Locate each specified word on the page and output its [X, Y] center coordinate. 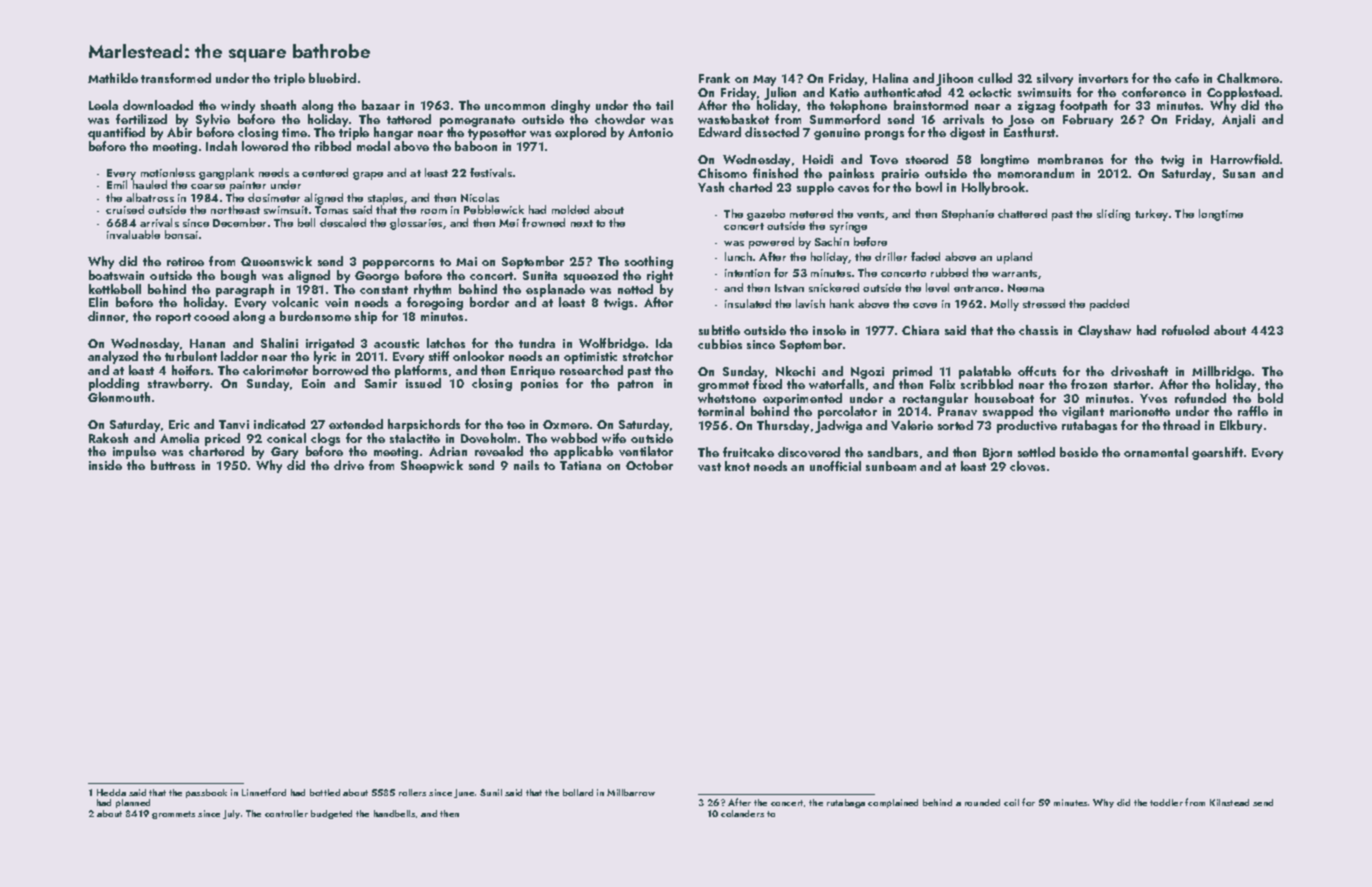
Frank [714, 78]
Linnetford [264, 792]
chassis [1038, 330]
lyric [325, 358]
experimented [802, 400]
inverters [1103, 78]
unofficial [835, 466]
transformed [176, 78]
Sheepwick [432, 466]
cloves [1027, 466]
